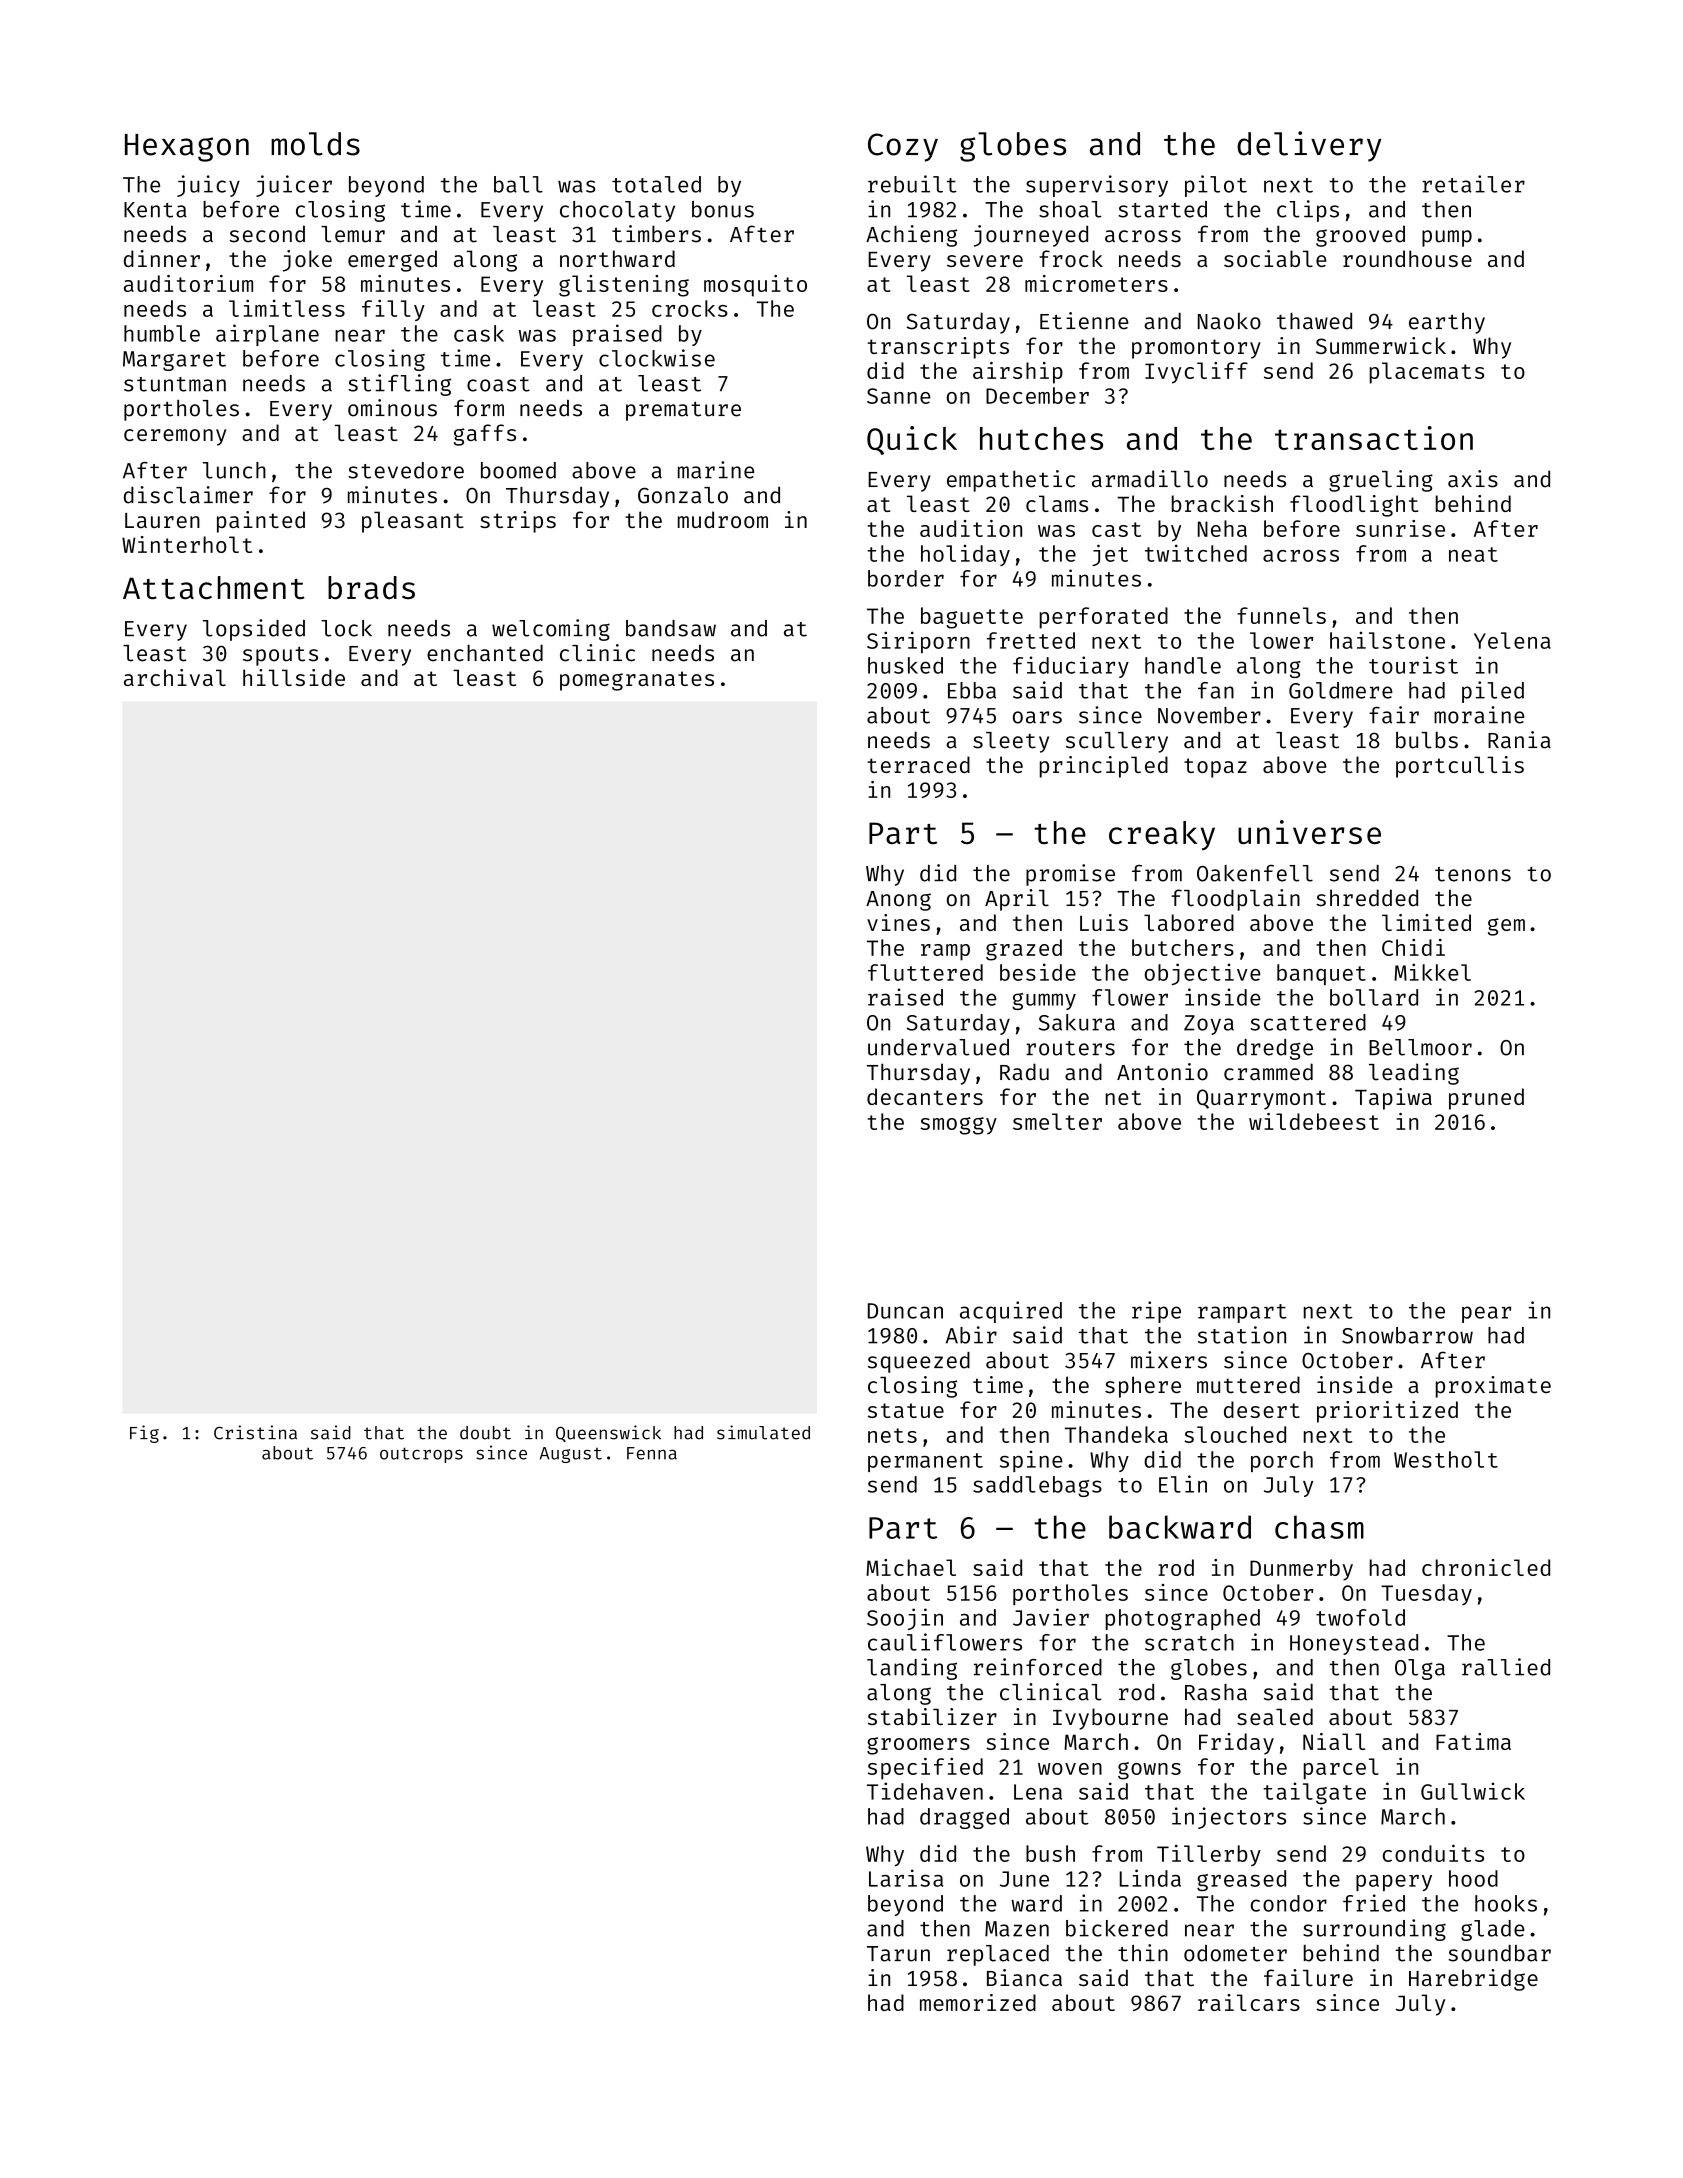  What do you see at coordinates (267, 335) in the screenshot?
I see `airplane` at bounding box center [267, 335].
